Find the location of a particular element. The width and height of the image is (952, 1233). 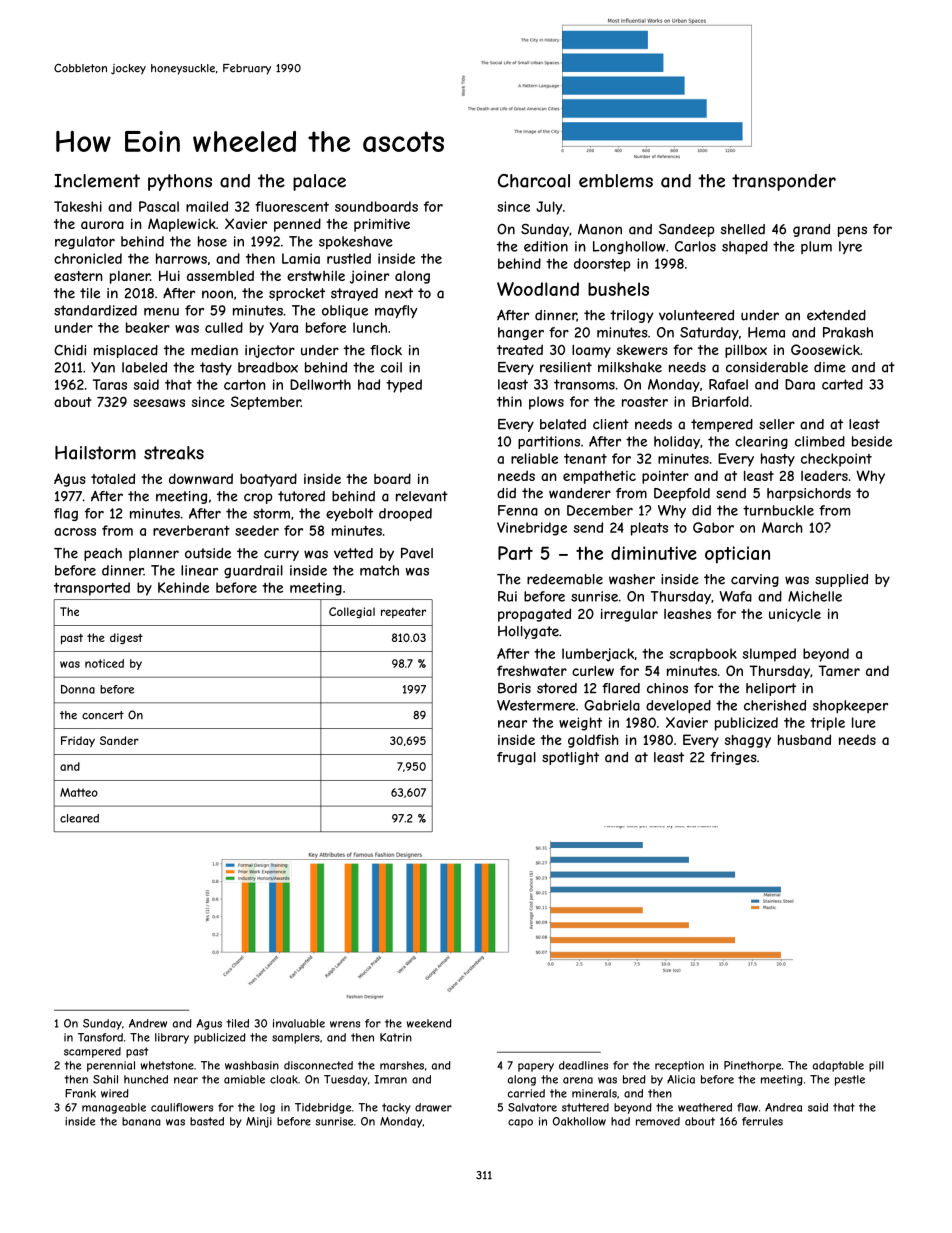

supplied is located at coordinates (841, 580).
